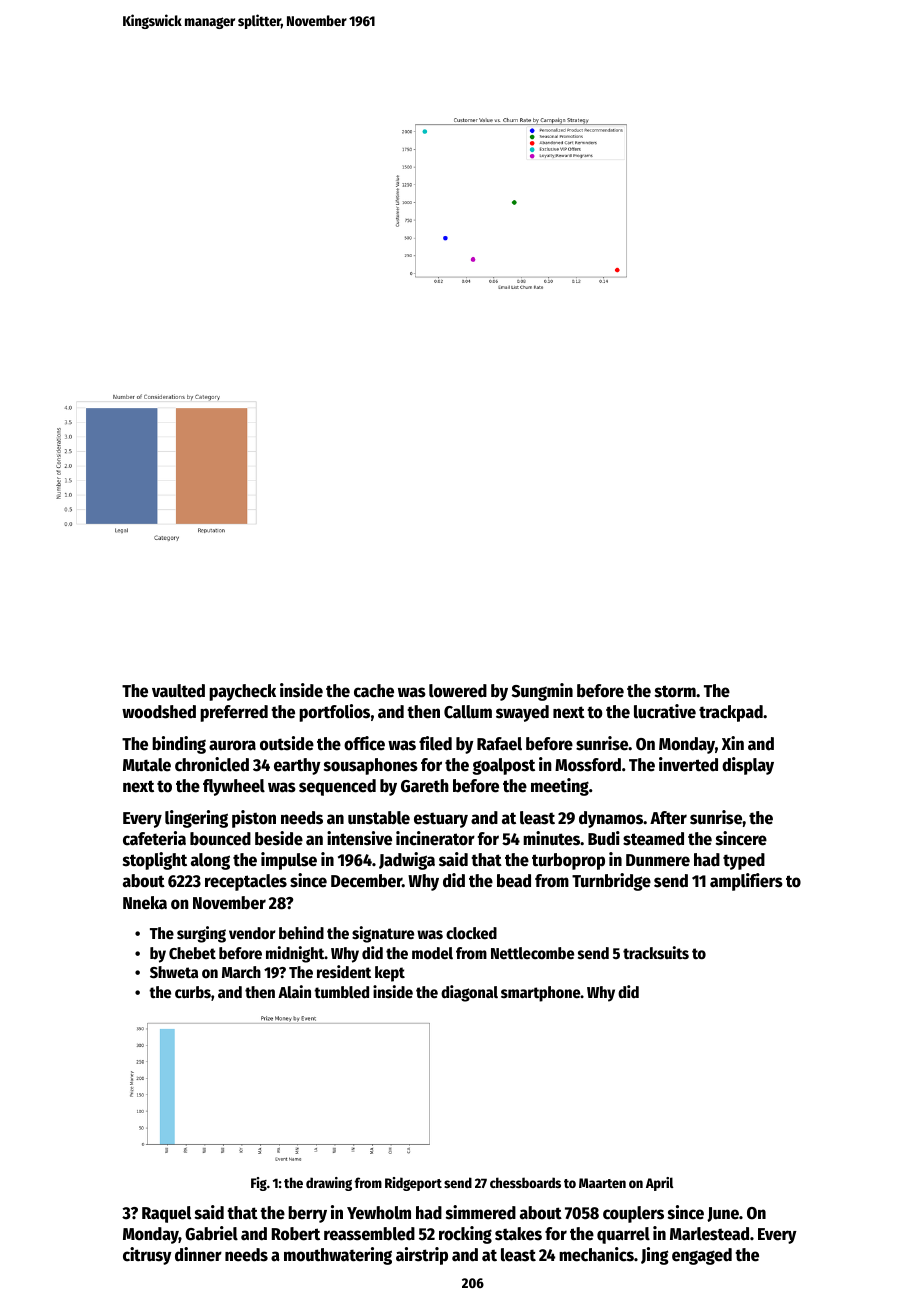 The width and height of the image is (924, 1308). What do you see at coordinates (234, 713) in the image?
I see `preferred` at bounding box center [234, 713].
